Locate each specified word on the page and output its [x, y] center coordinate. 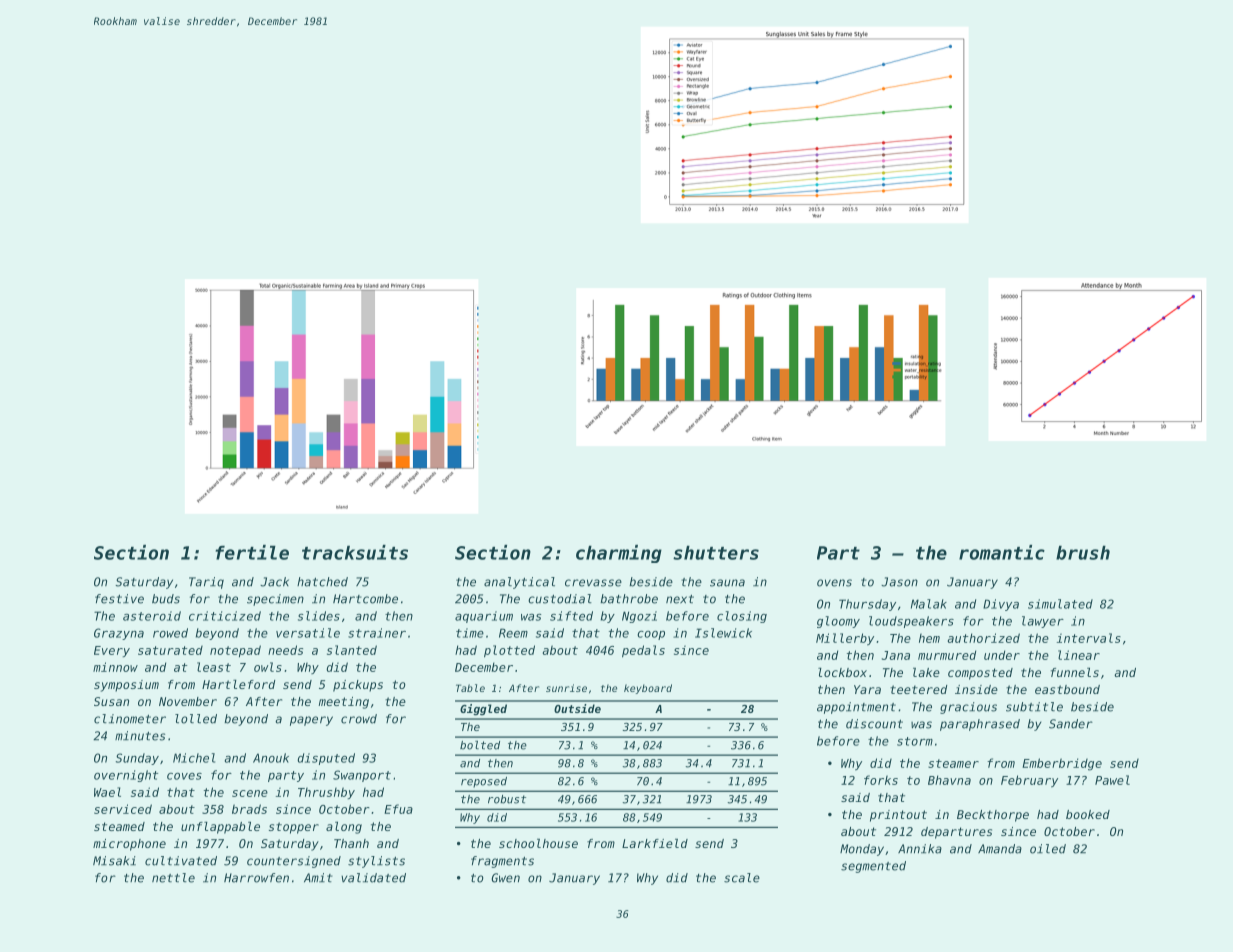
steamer [953, 763]
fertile [252, 552]
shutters [716, 553]
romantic [1002, 552]
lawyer [1043, 622]
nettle [173, 878]
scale [742, 878]
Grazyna [119, 634]
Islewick [723, 633]
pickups [358, 686]
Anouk [271, 758]
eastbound [1067, 689]
